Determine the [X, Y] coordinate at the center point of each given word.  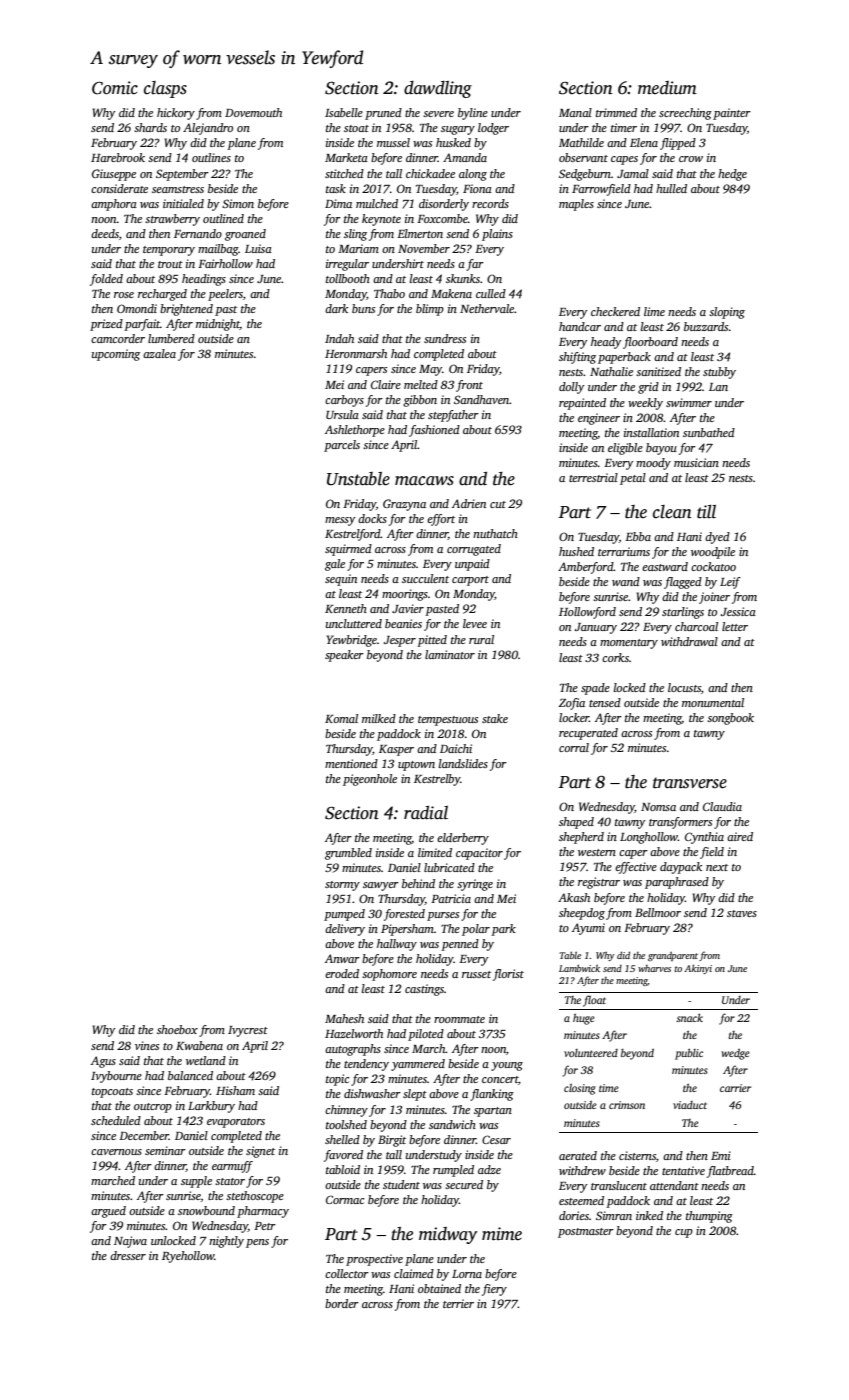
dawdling [438, 89]
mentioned [351, 763]
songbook [730, 719]
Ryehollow [188, 1257]
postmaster [586, 1233]
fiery [494, 1290]
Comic [115, 88]
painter [732, 114]
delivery [345, 930]
